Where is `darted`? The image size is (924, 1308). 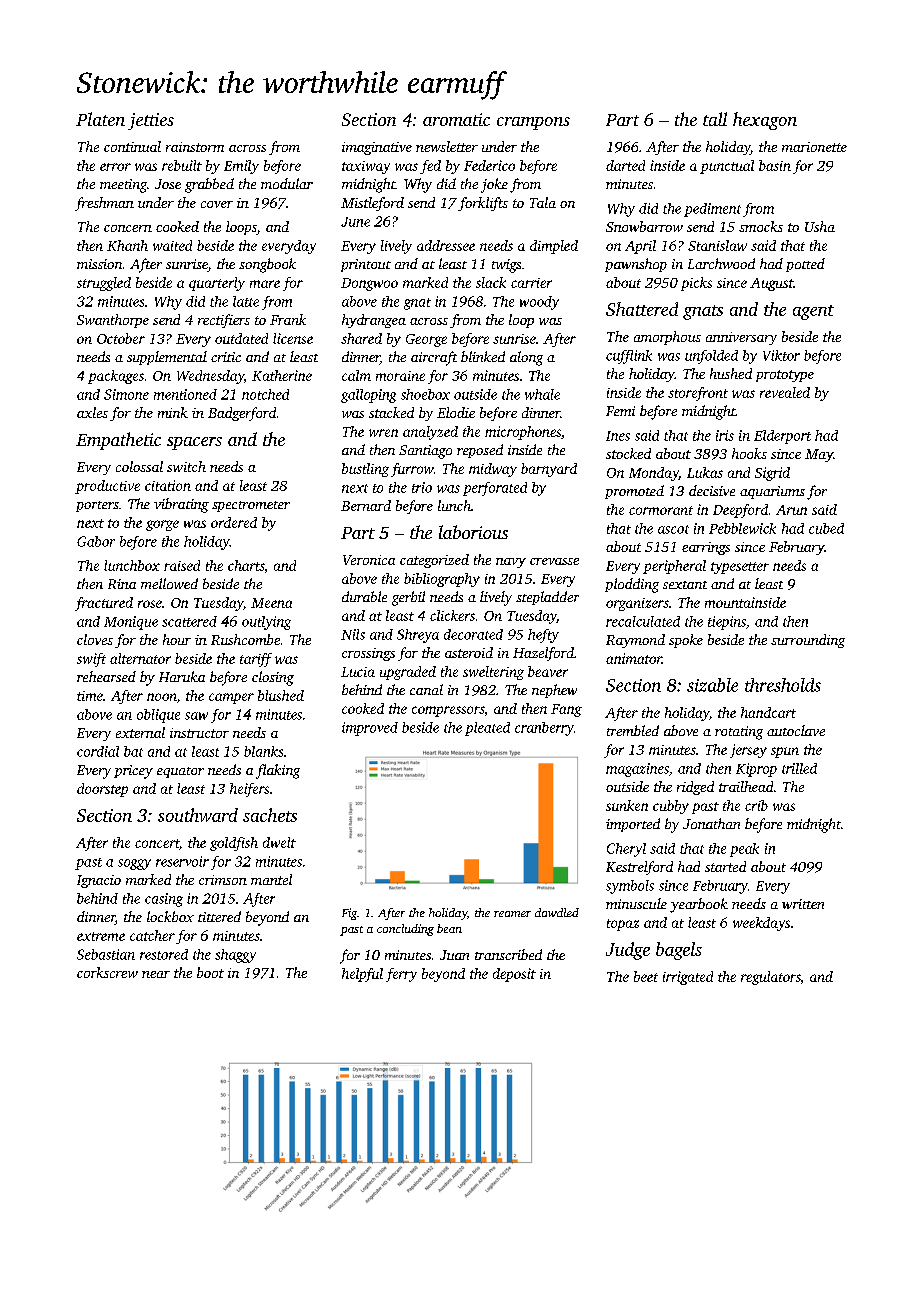 darted is located at coordinates (625, 165).
